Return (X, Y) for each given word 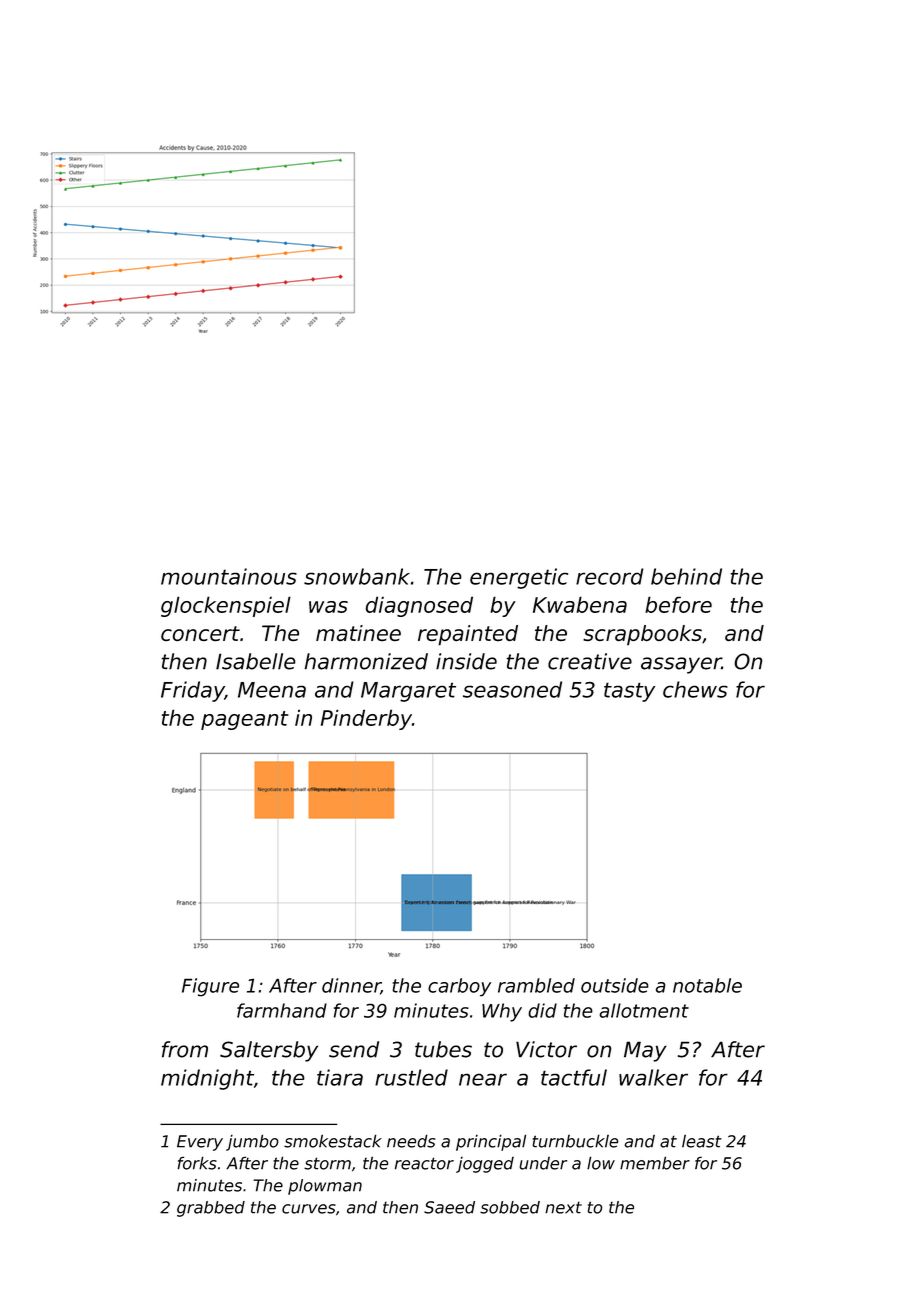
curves (309, 1209)
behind (686, 576)
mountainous (229, 576)
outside (615, 985)
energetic (519, 578)
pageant (245, 720)
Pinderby (366, 719)
